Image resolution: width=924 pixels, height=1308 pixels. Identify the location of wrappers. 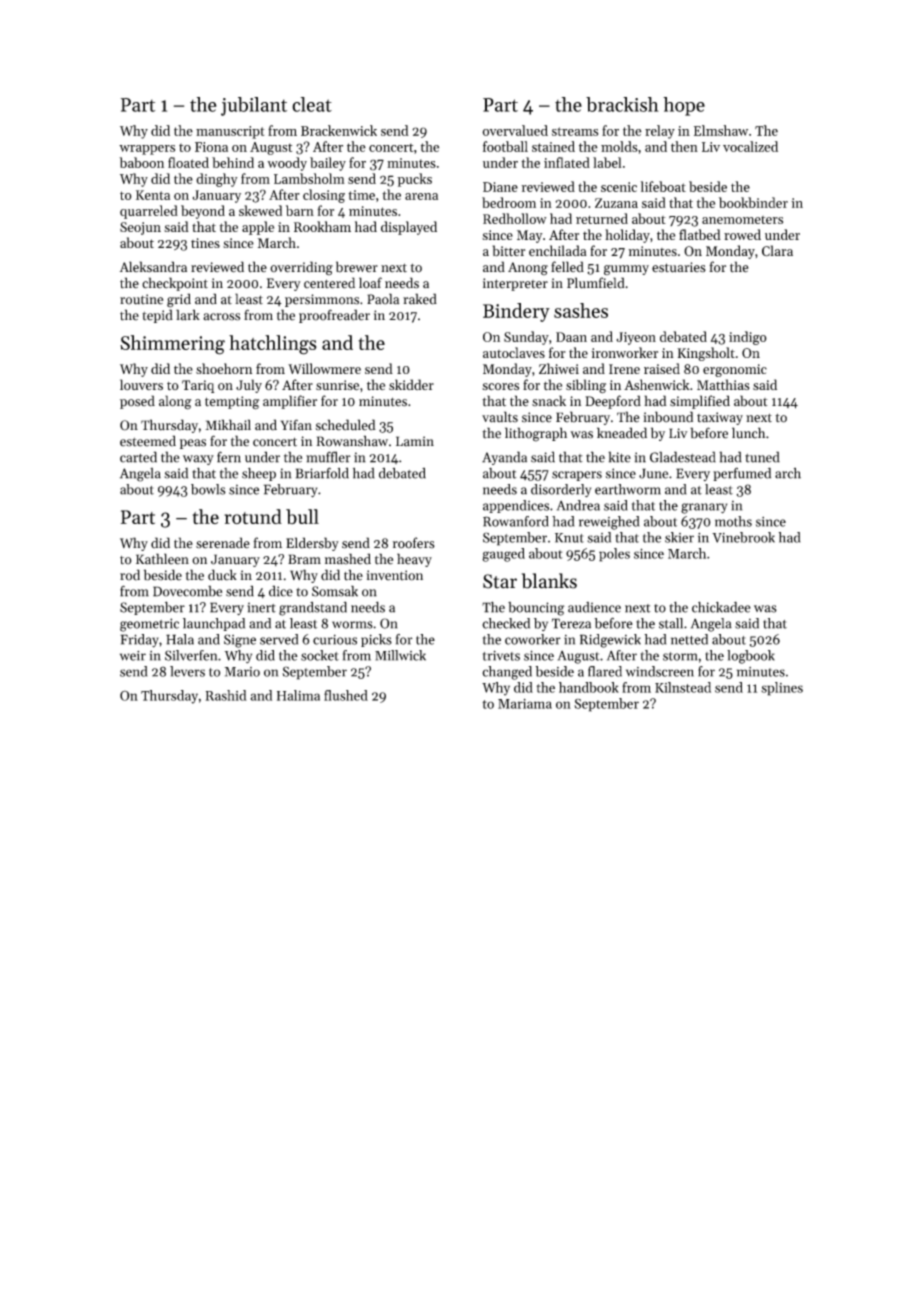
(147, 150).
